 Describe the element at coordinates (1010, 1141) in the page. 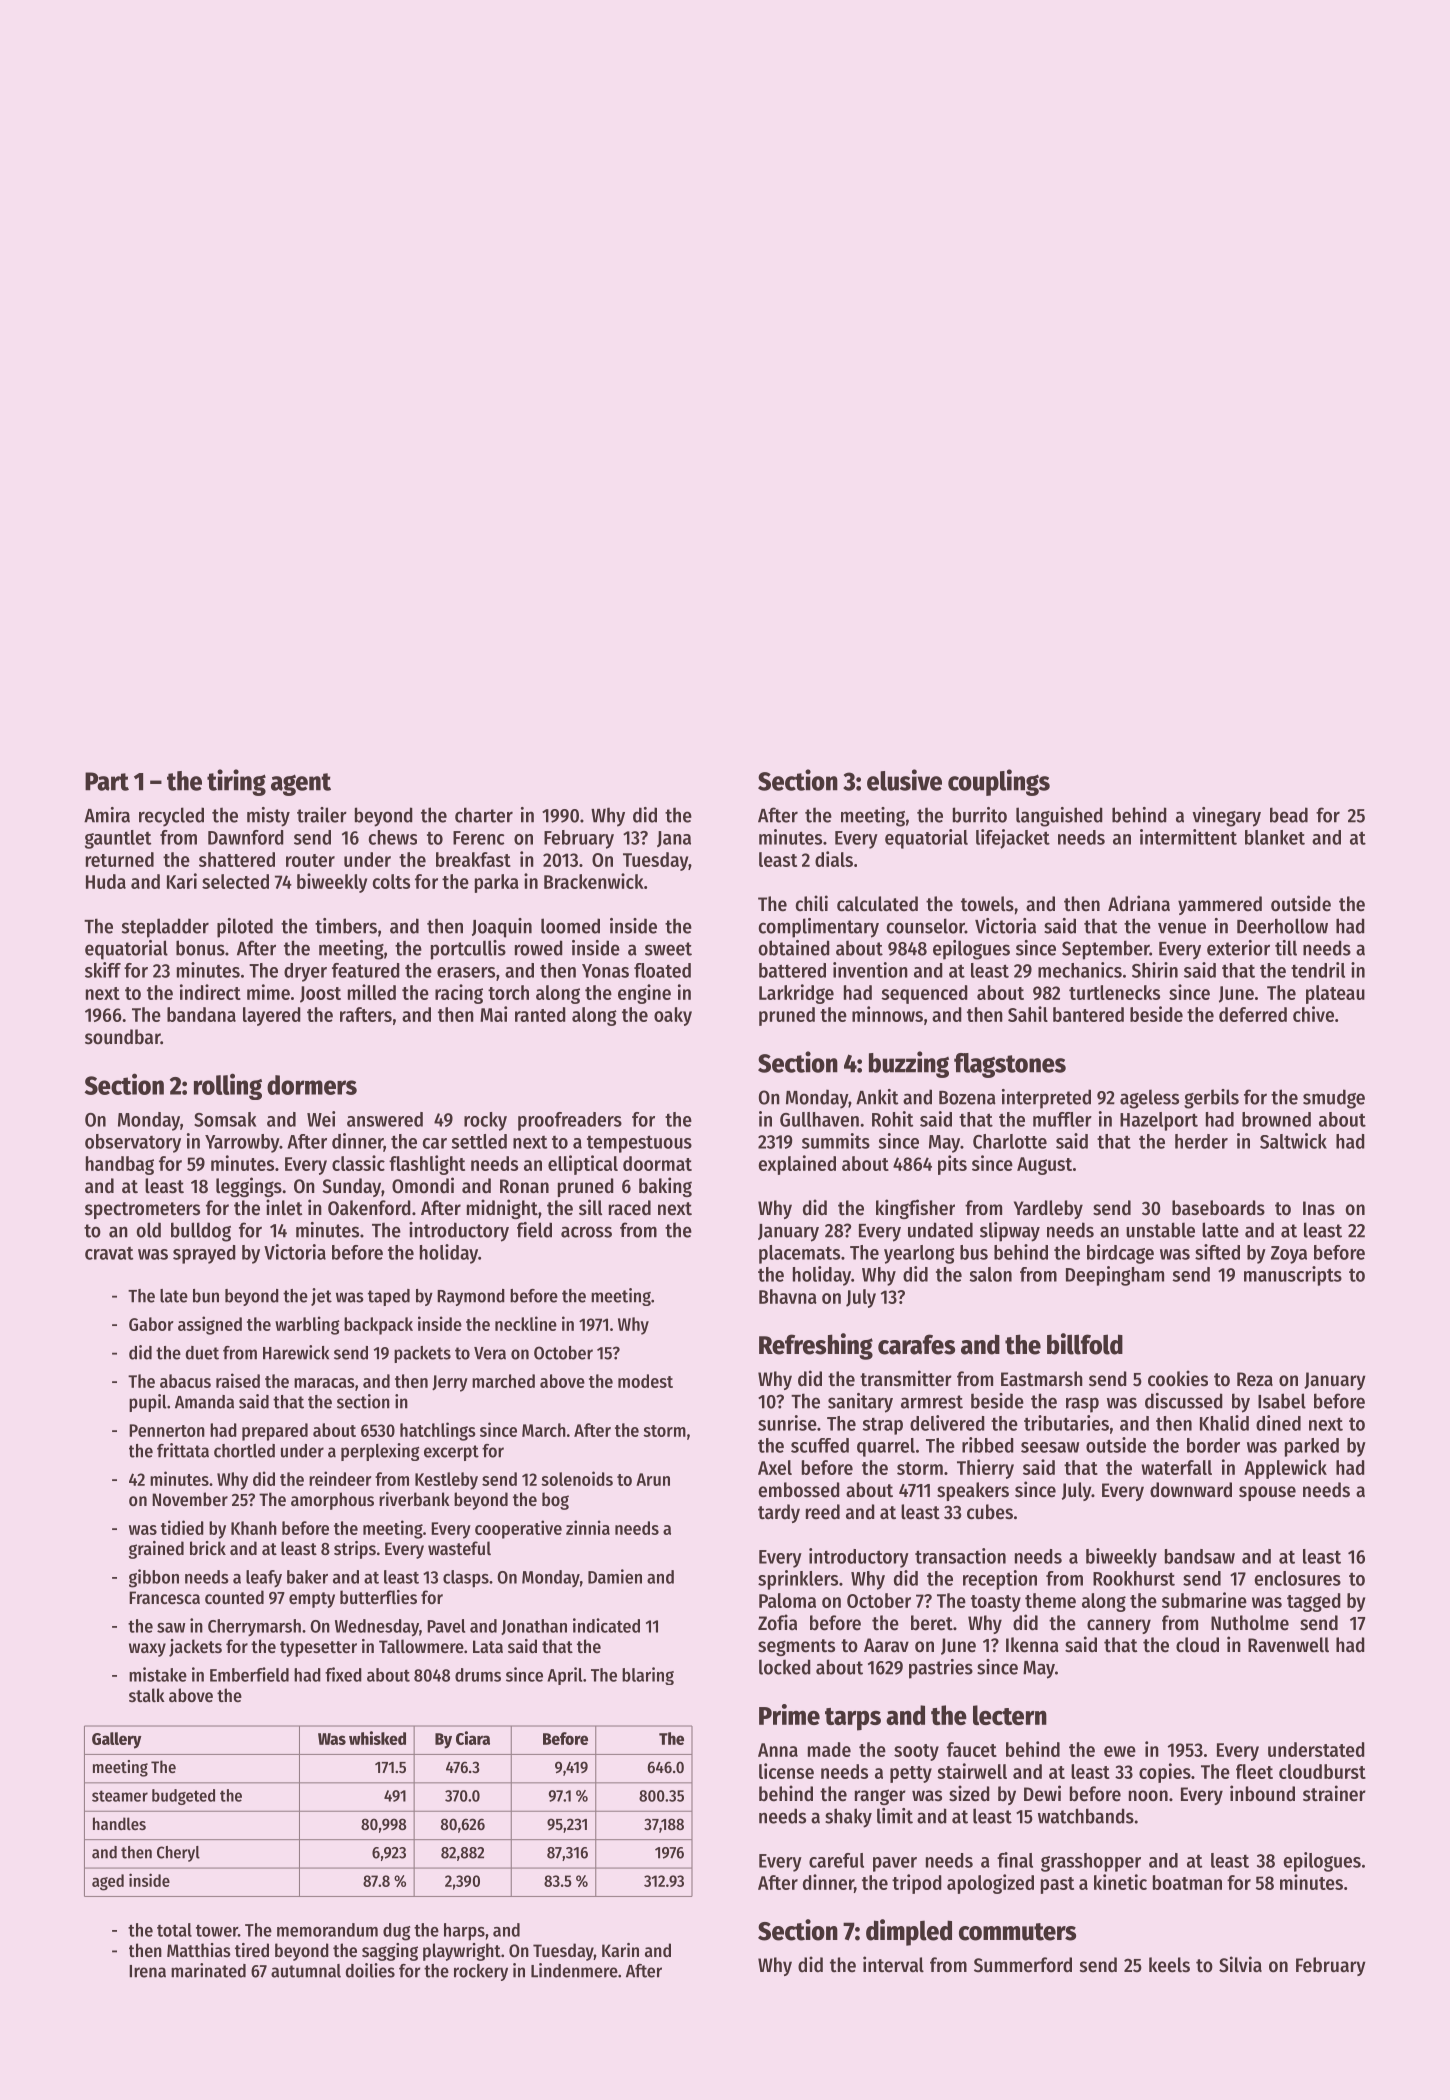

I see `Charlotte` at that location.
